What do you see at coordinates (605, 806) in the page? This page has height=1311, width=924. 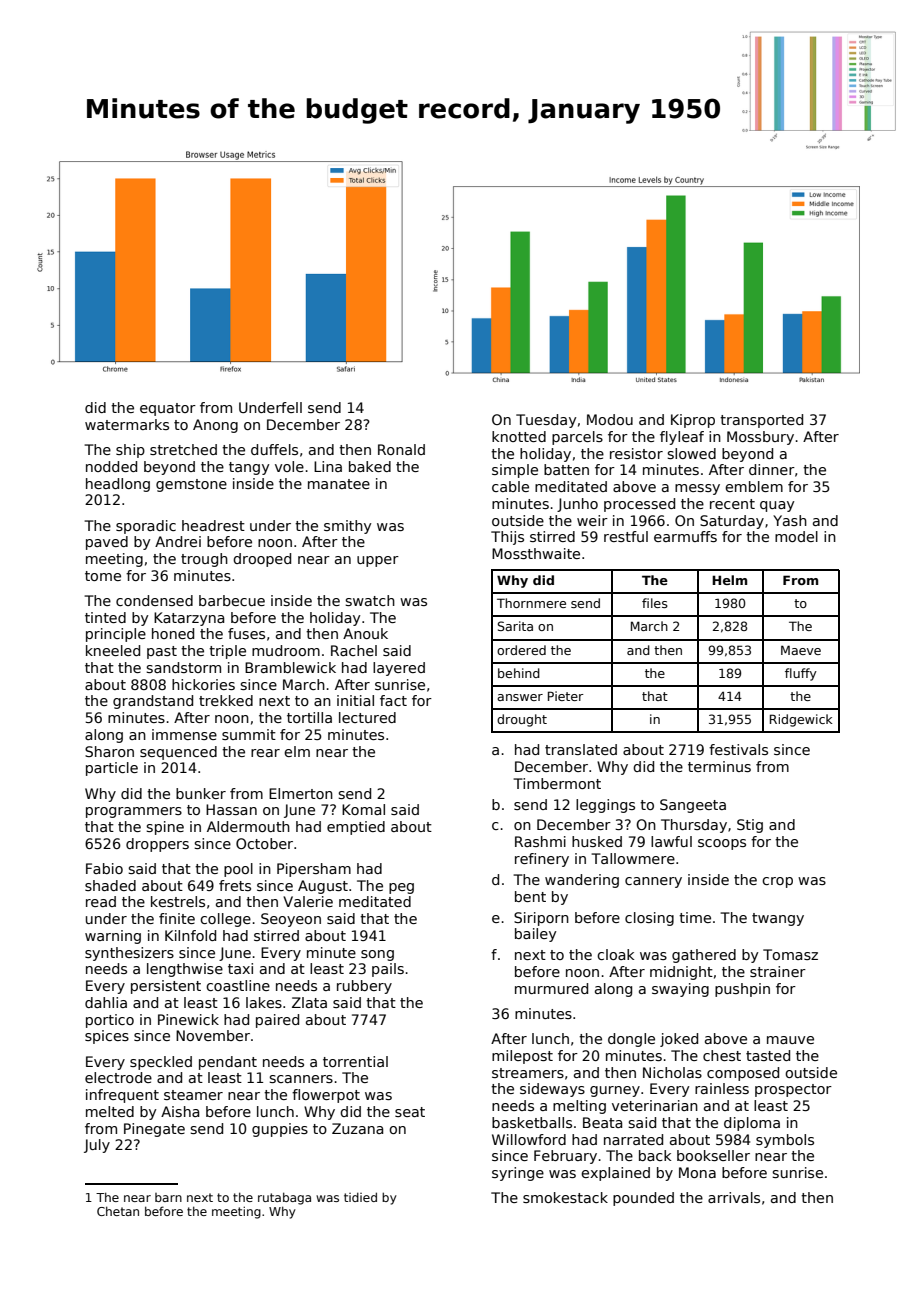 I see `leggings` at bounding box center [605, 806].
